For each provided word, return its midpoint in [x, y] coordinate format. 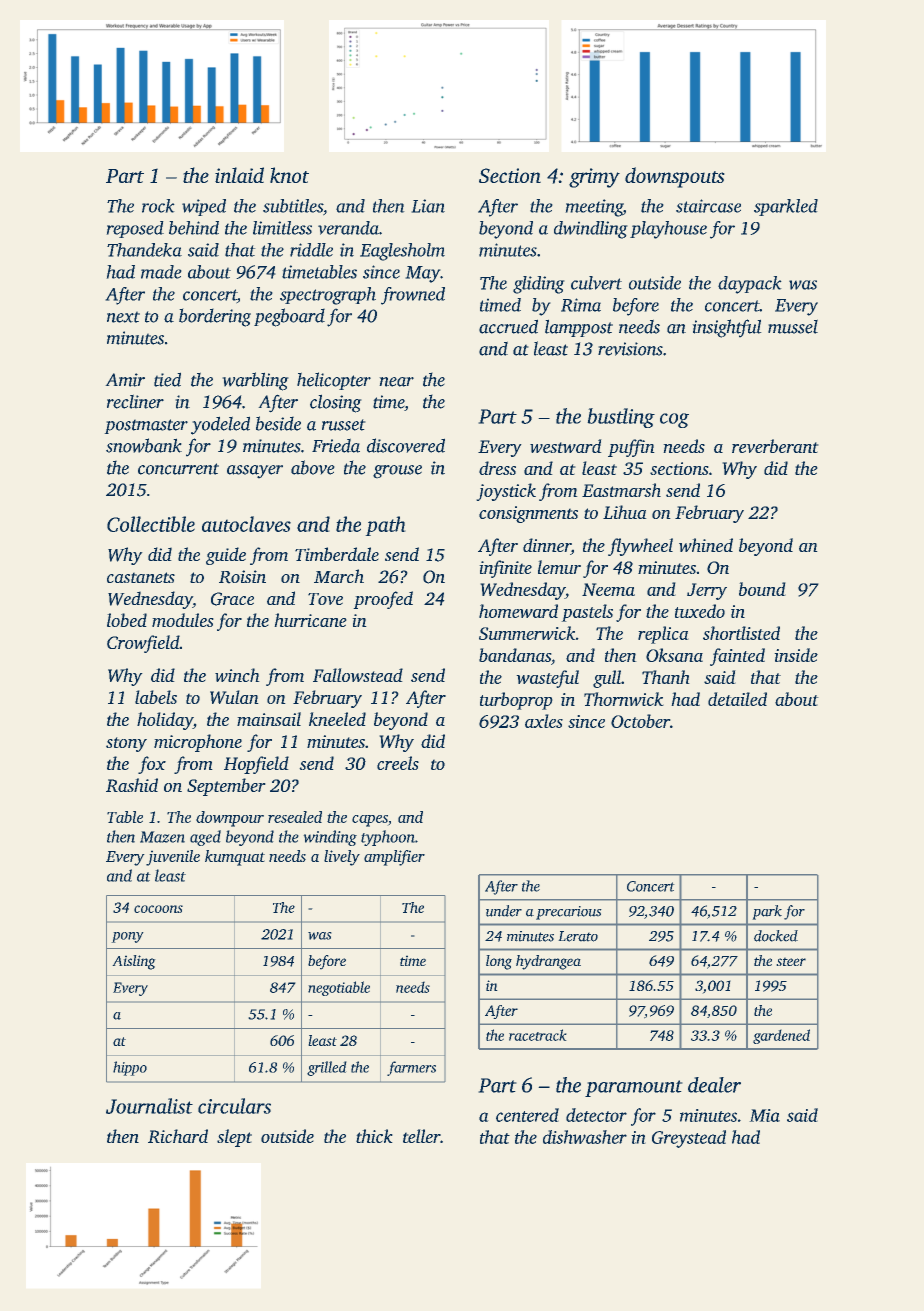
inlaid [239, 175]
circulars [234, 1106]
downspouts [675, 177]
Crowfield [143, 644]
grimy [594, 178]
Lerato [578, 936]
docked [776, 936]
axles [544, 721]
